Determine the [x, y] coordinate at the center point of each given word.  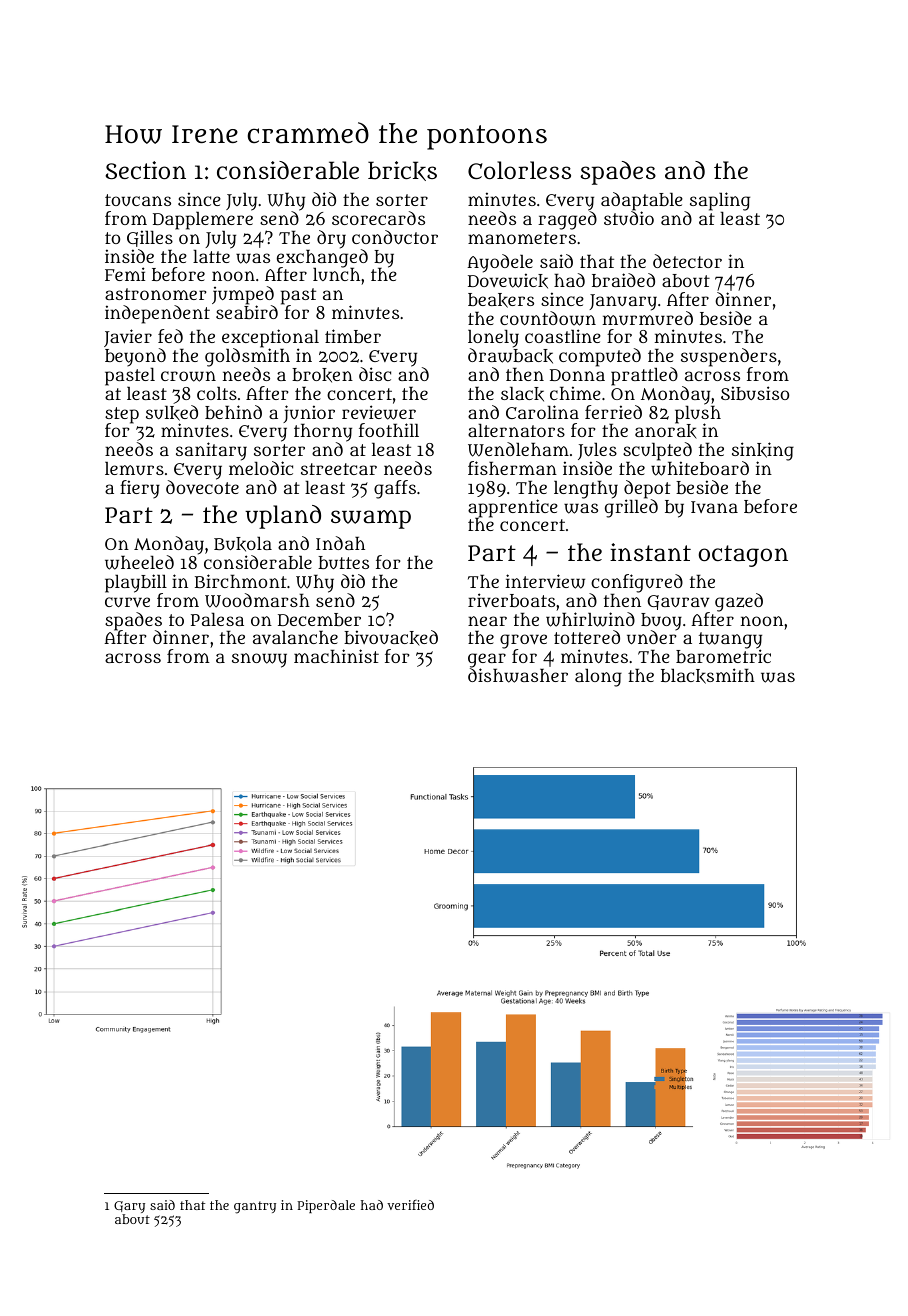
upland [283, 517]
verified [410, 1205]
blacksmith [708, 676]
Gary [129, 1207]
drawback [510, 356]
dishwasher [518, 676]
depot [647, 489]
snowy [259, 660]
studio [629, 218]
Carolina [542, 412]
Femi [125, 274]
